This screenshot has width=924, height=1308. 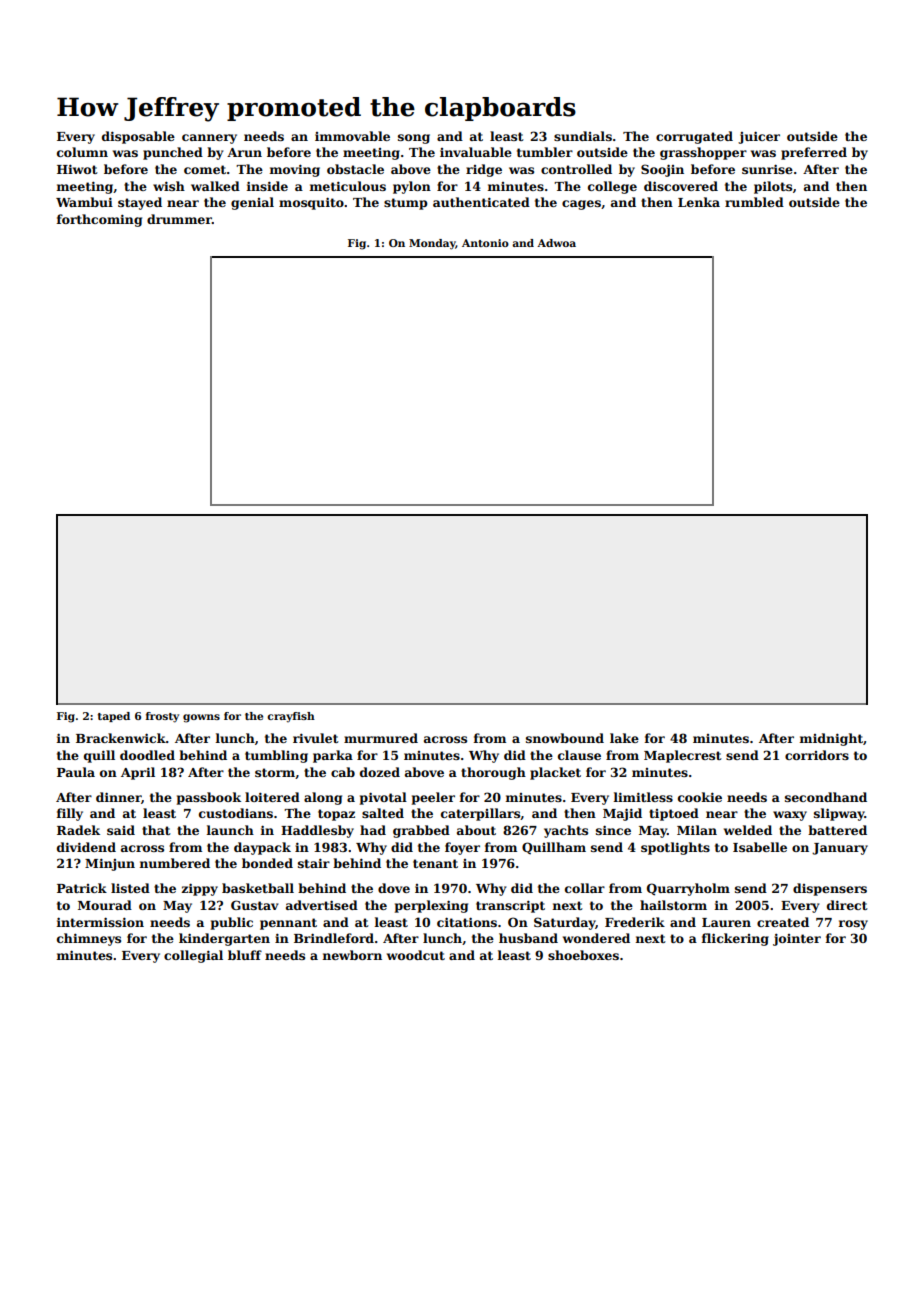 What do you see at coordinates (432, 244) in the screenshot?
I see `Monday` at bounding box center [432, 244].
